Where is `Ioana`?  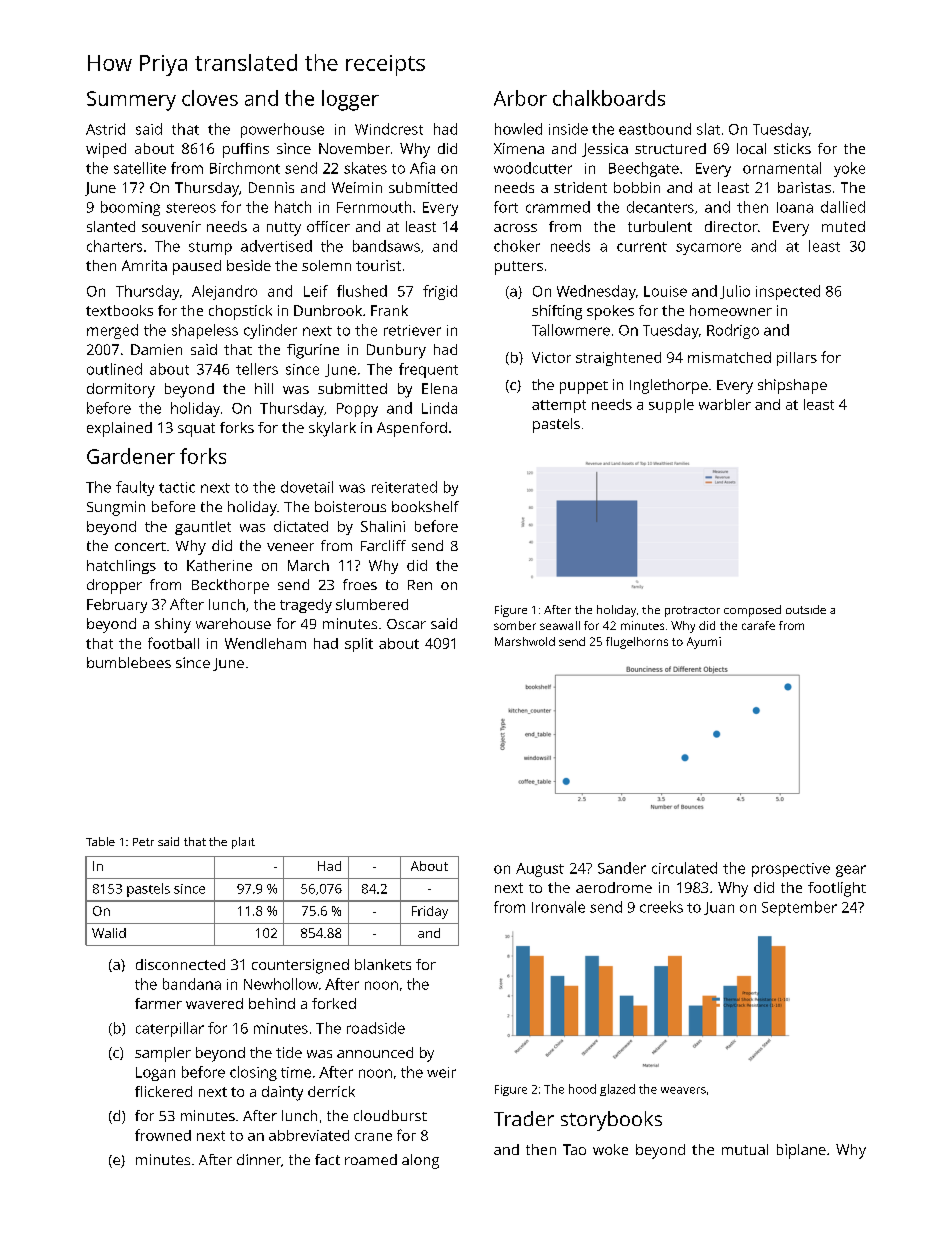
Ioana is located at coordinates (795, 207).
